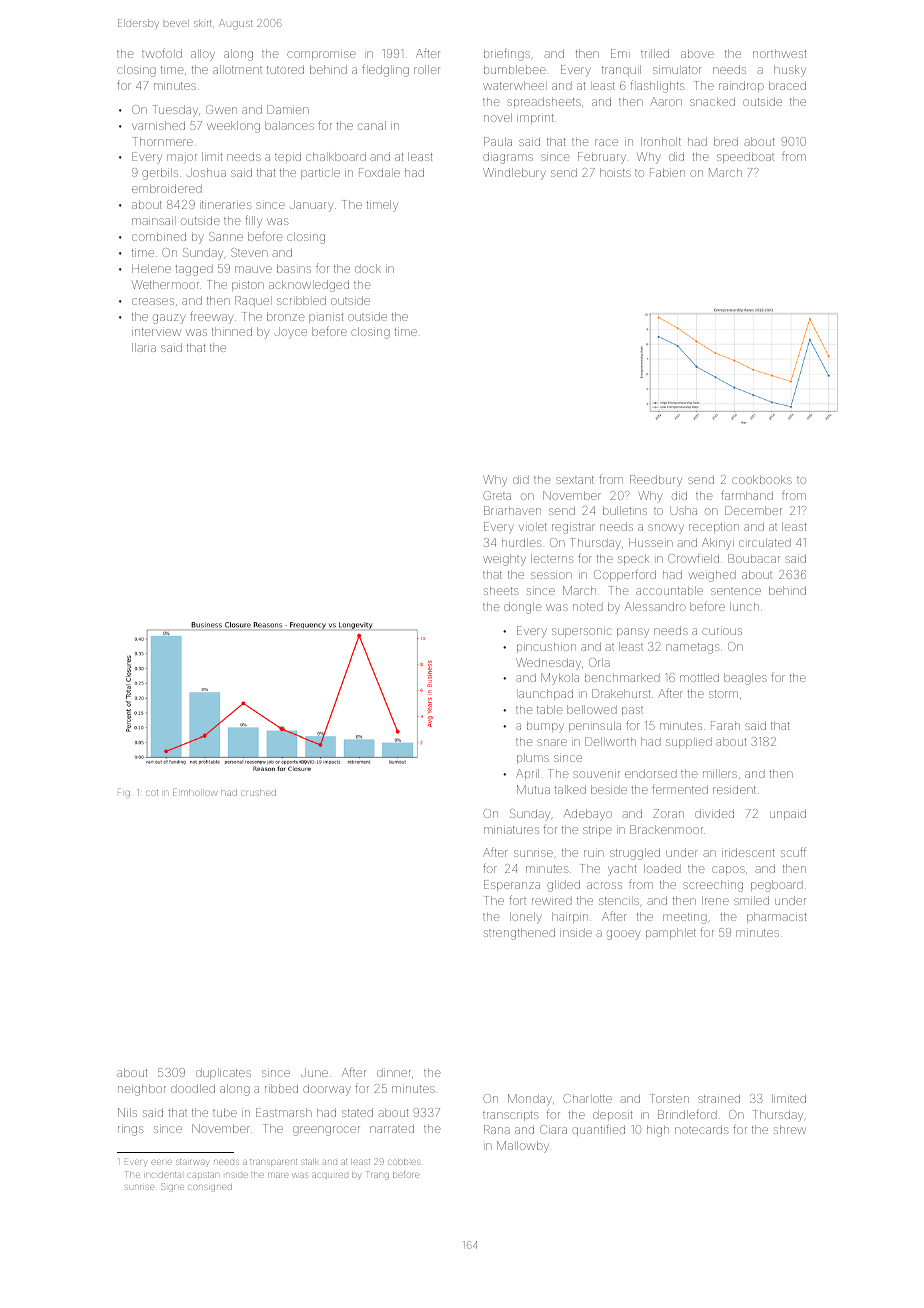  What do you see at coordinates (507, 54) in the screenshot?
I see `briefings` at bounding box center [507, 54].
